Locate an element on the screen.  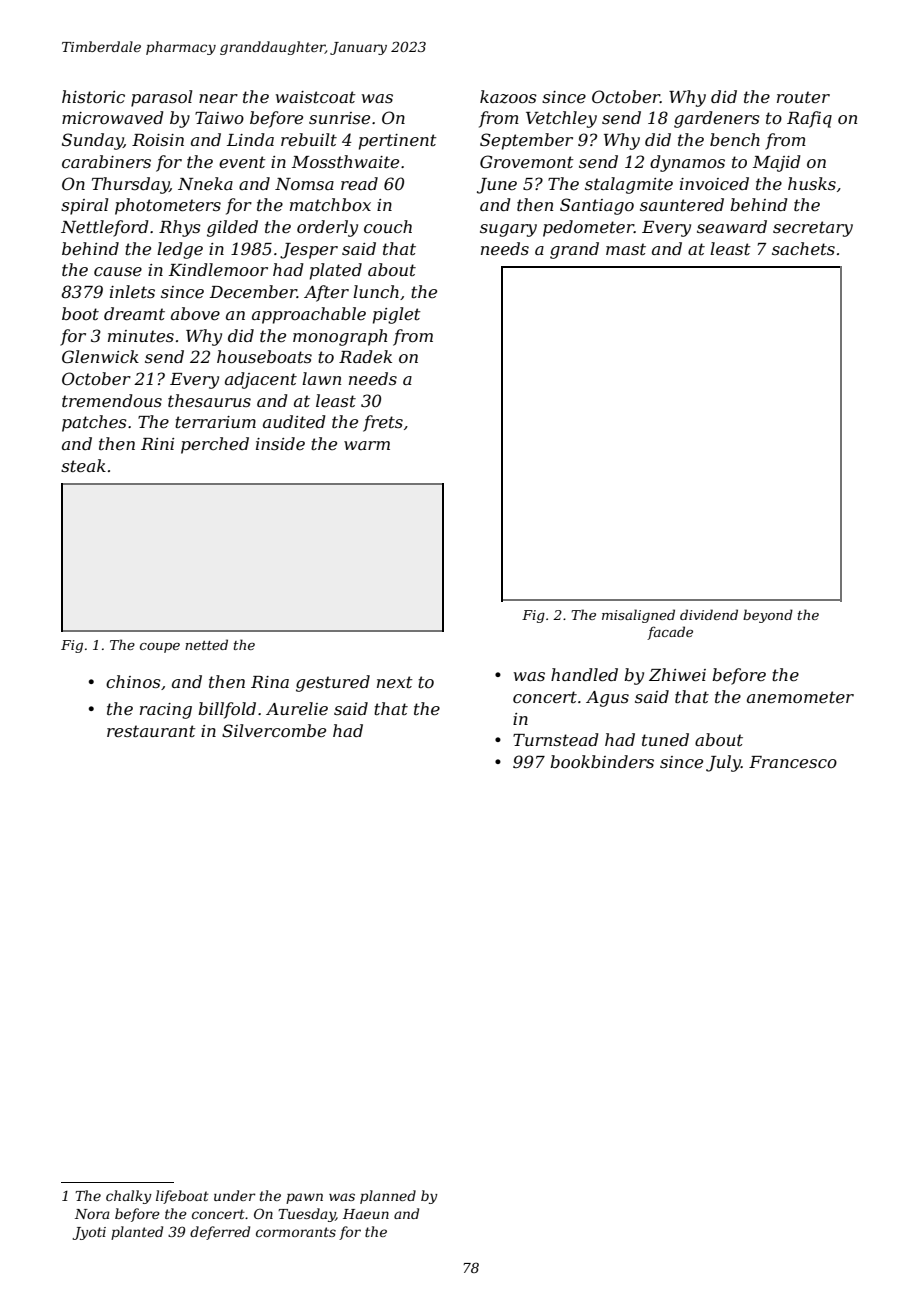
Haeun is located at coordinates (366, 1214).
